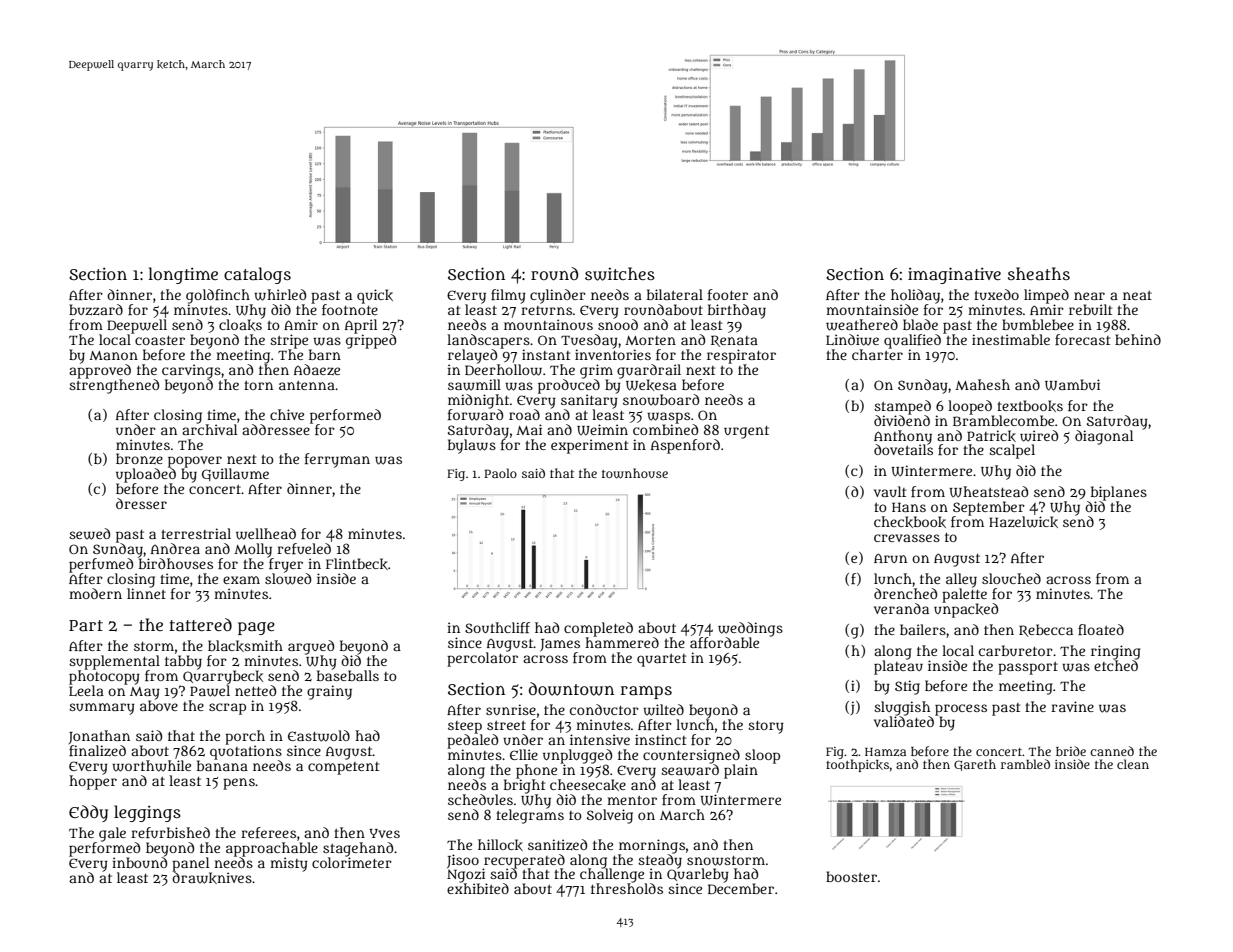 This screenshot has height=952, width=1233. I want to click on grainy, so click(329, 692).
